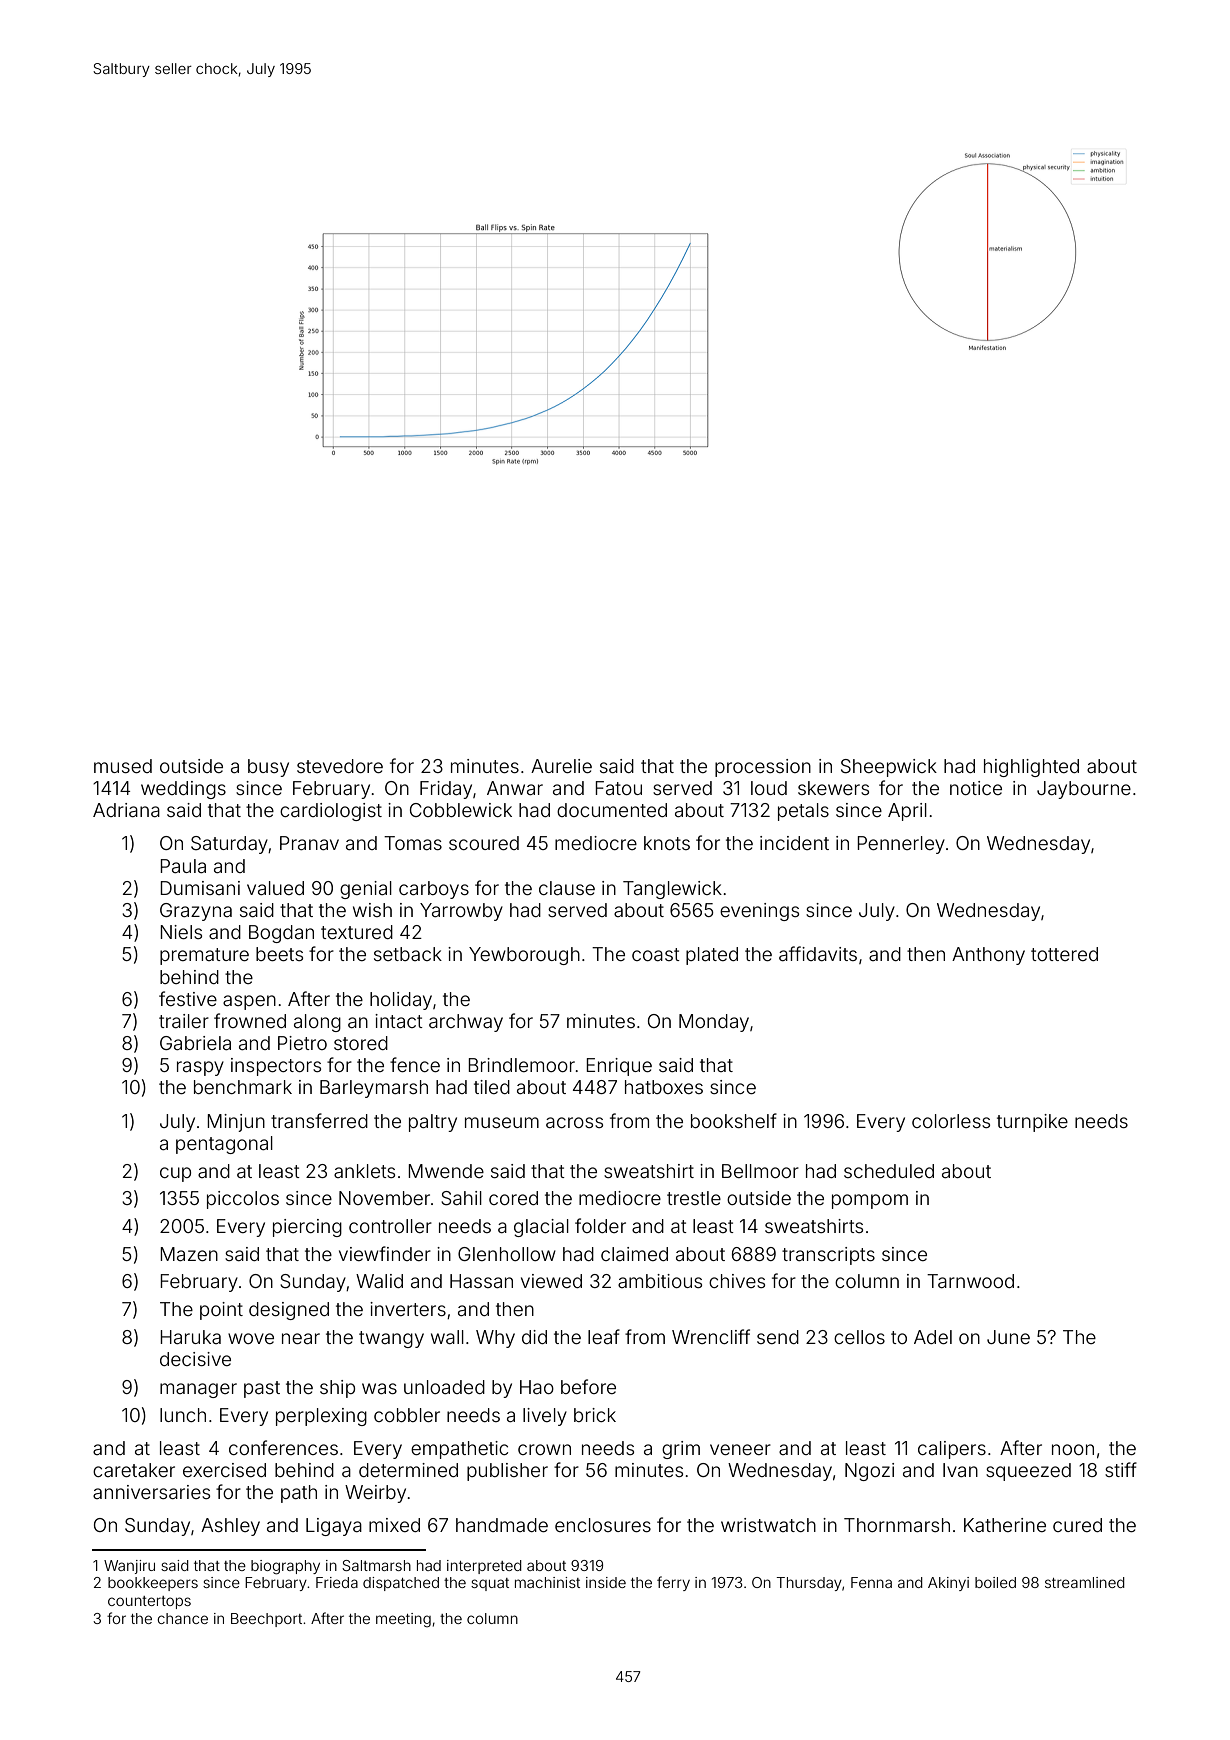 This screenshot has width=1230, height=1740. What do you see at coordinates (375, 1494) in the screenshot?
I see `Weirby` at bounding box center [375, 1494].
